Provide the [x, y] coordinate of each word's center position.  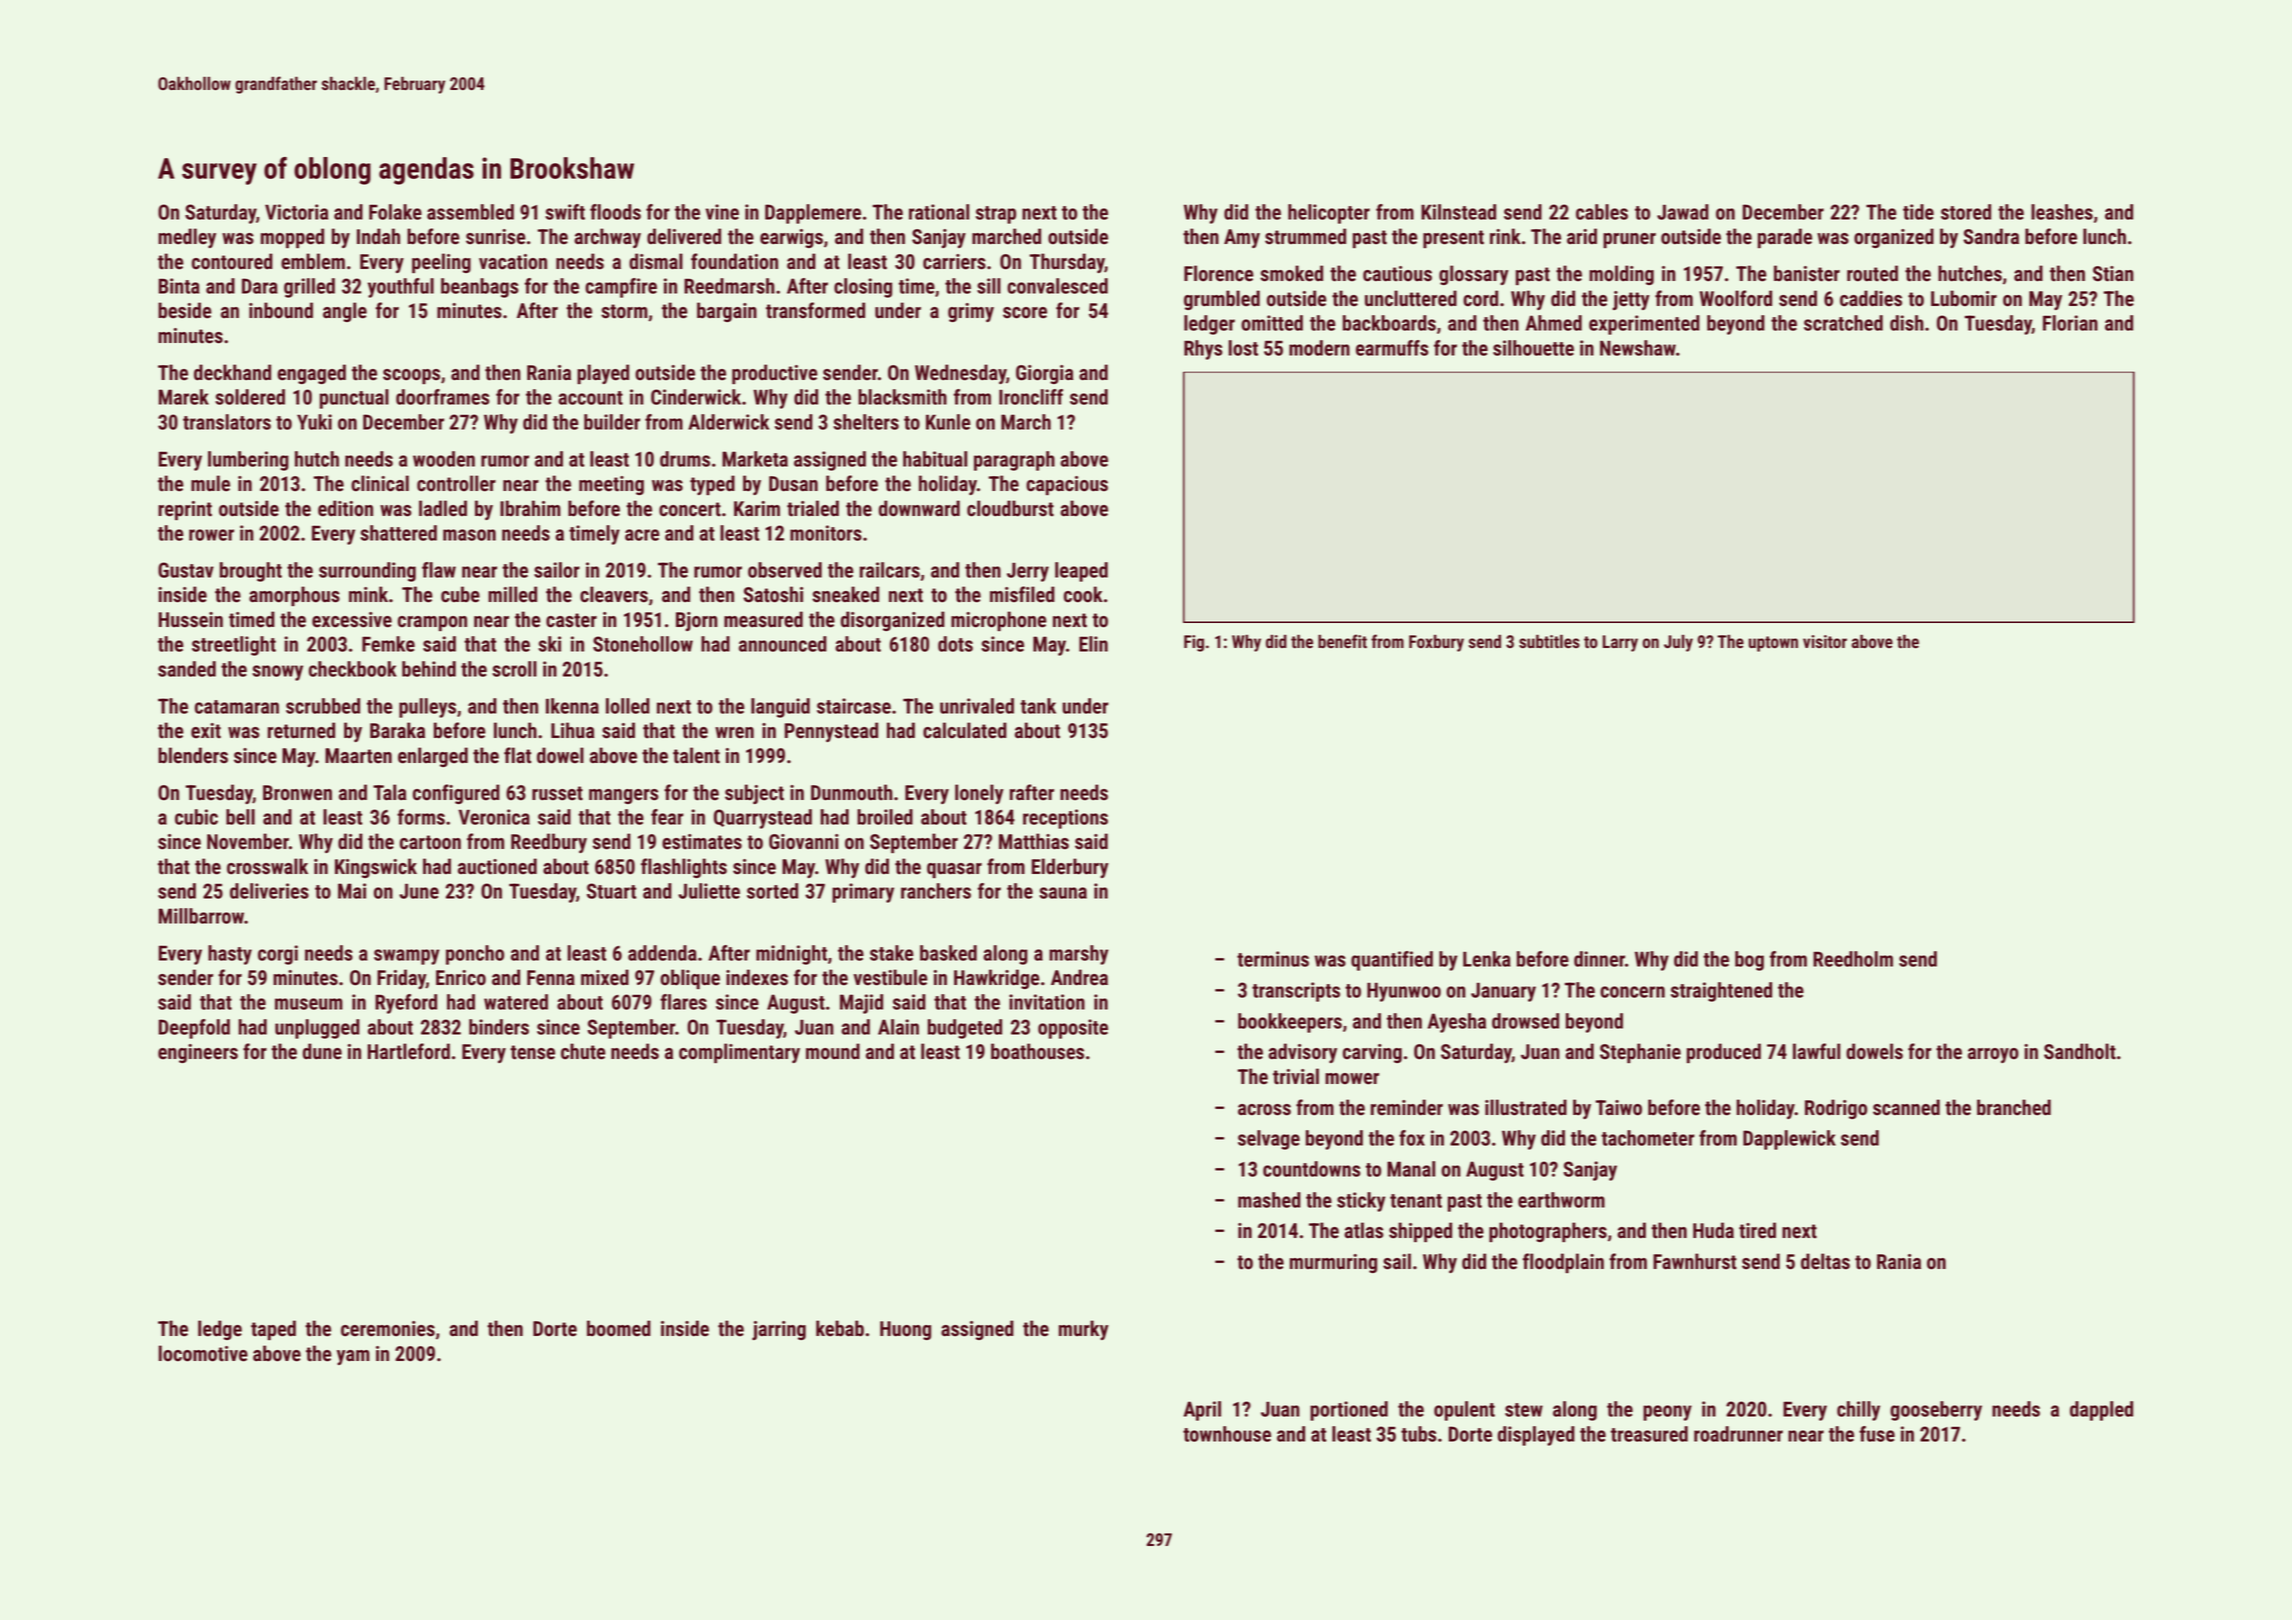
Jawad [1683, 212]
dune [322, 1051]
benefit [1342, 641]
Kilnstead [1458, 212]
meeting [611, 485]
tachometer [1648, 1138]
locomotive [203, 1353]
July [1678, 643]
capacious [1067, 485]
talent [696, 755]
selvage [1269, 1140]
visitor [1825, 641]
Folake [395, 212]
